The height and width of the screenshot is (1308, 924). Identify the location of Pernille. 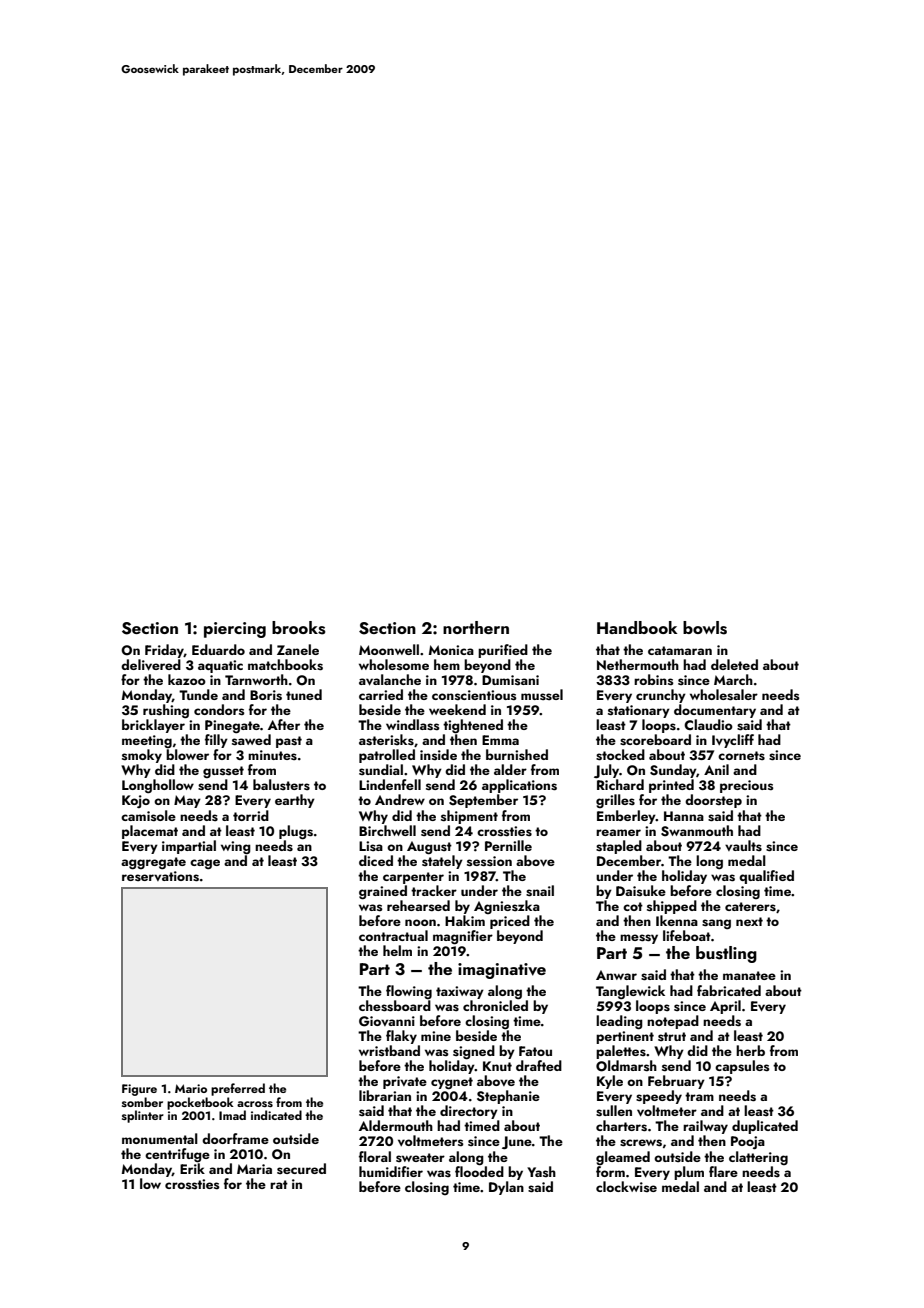
(508, 845).
